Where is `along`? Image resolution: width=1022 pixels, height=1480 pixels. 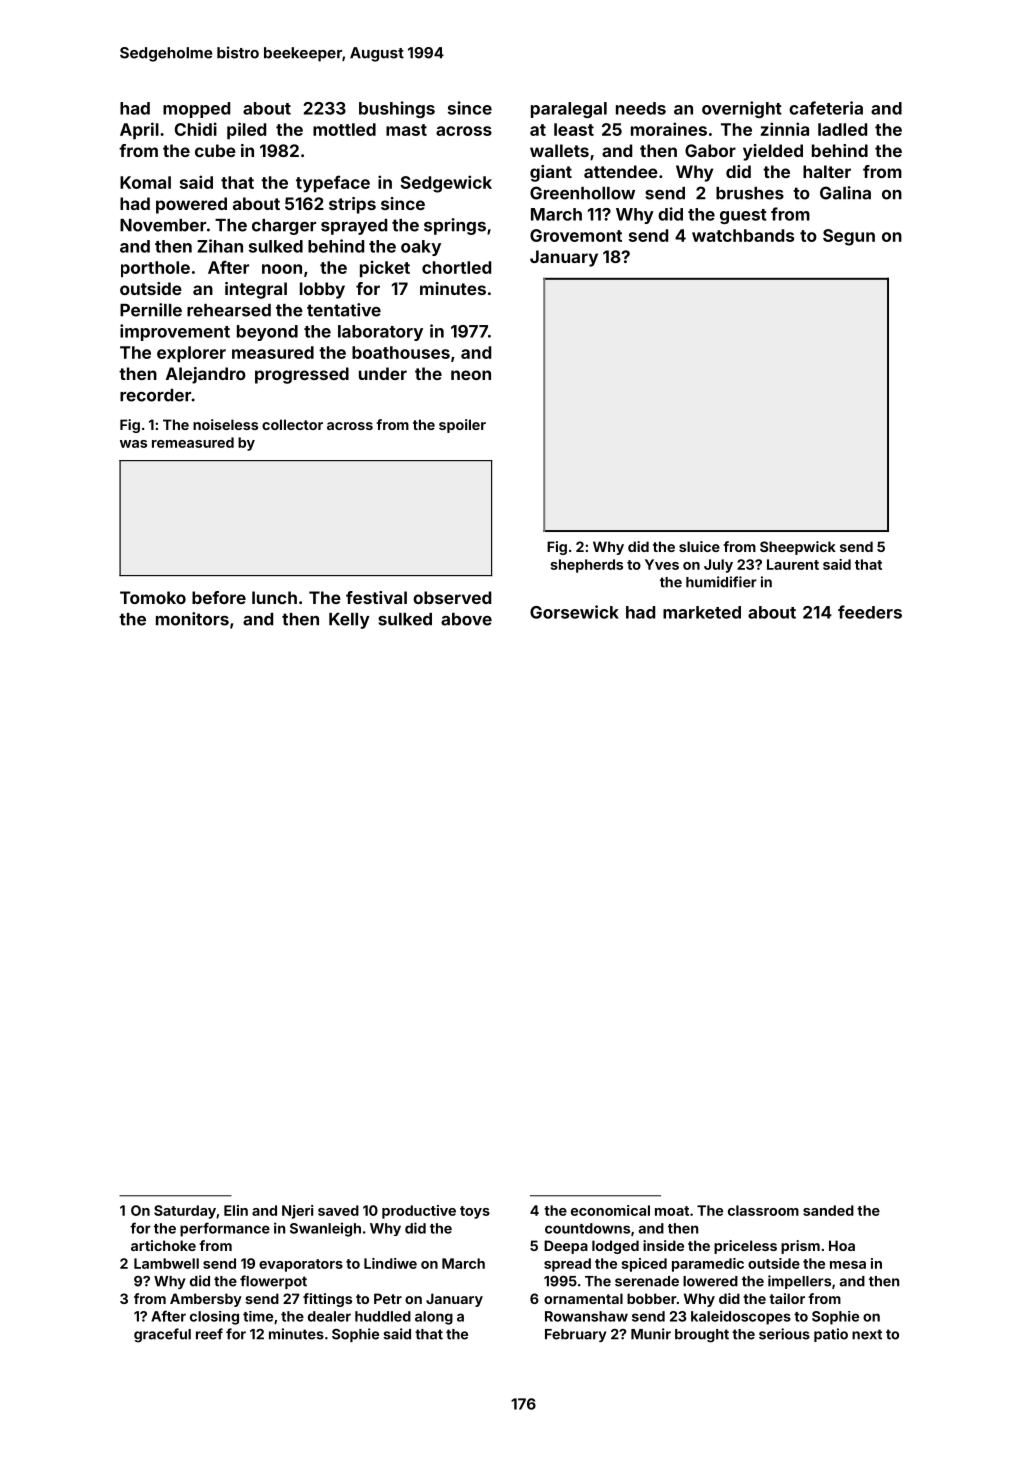
along is located at coordinates (434, 1318).
